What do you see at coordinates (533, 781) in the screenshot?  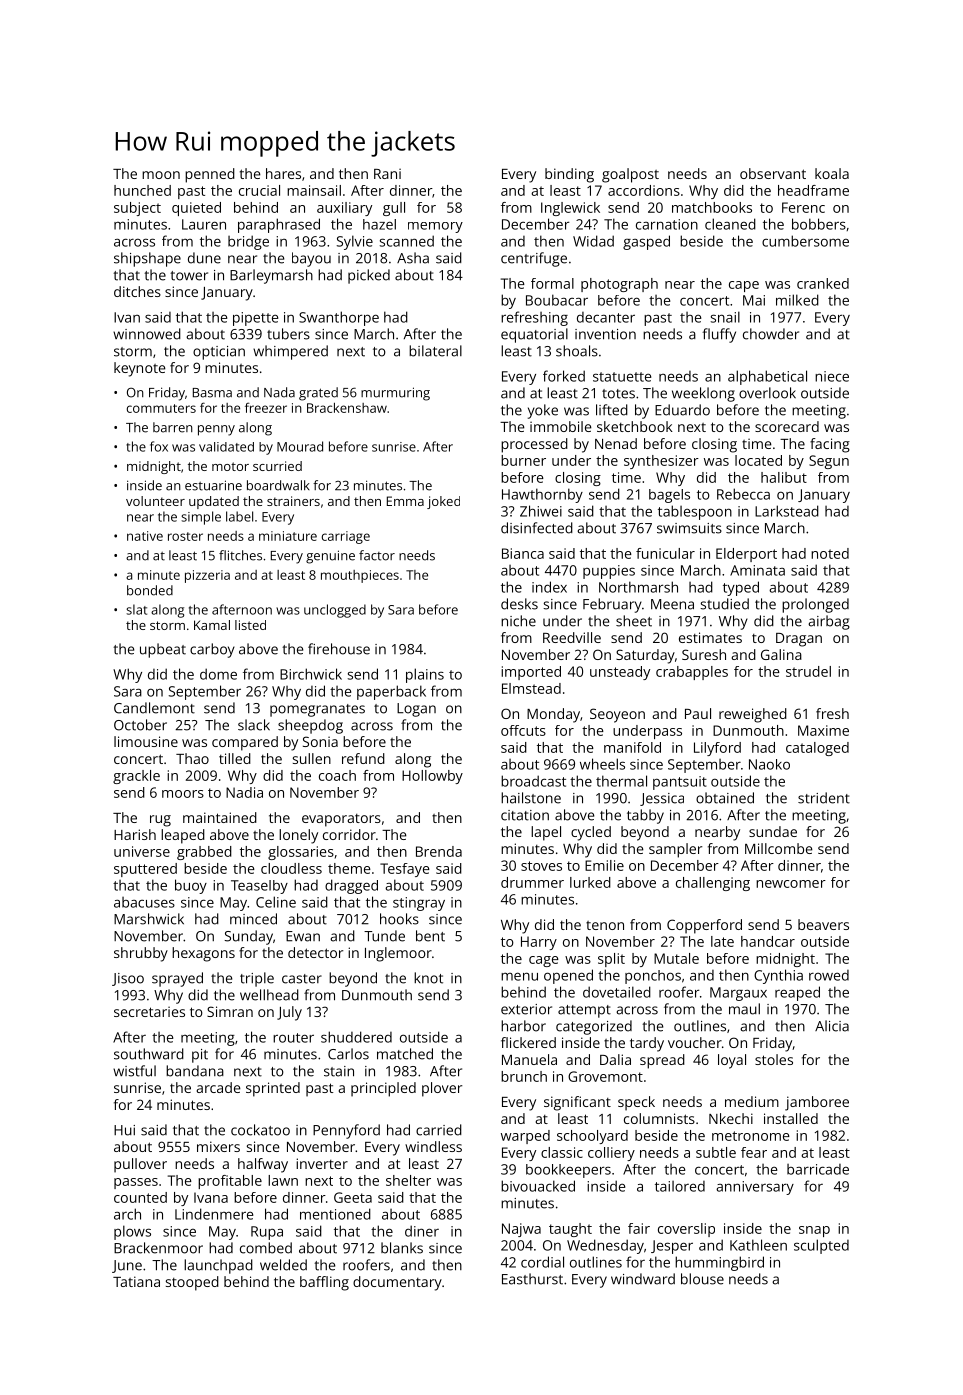 I see `broadcast` at bounding box center [533, 781].
